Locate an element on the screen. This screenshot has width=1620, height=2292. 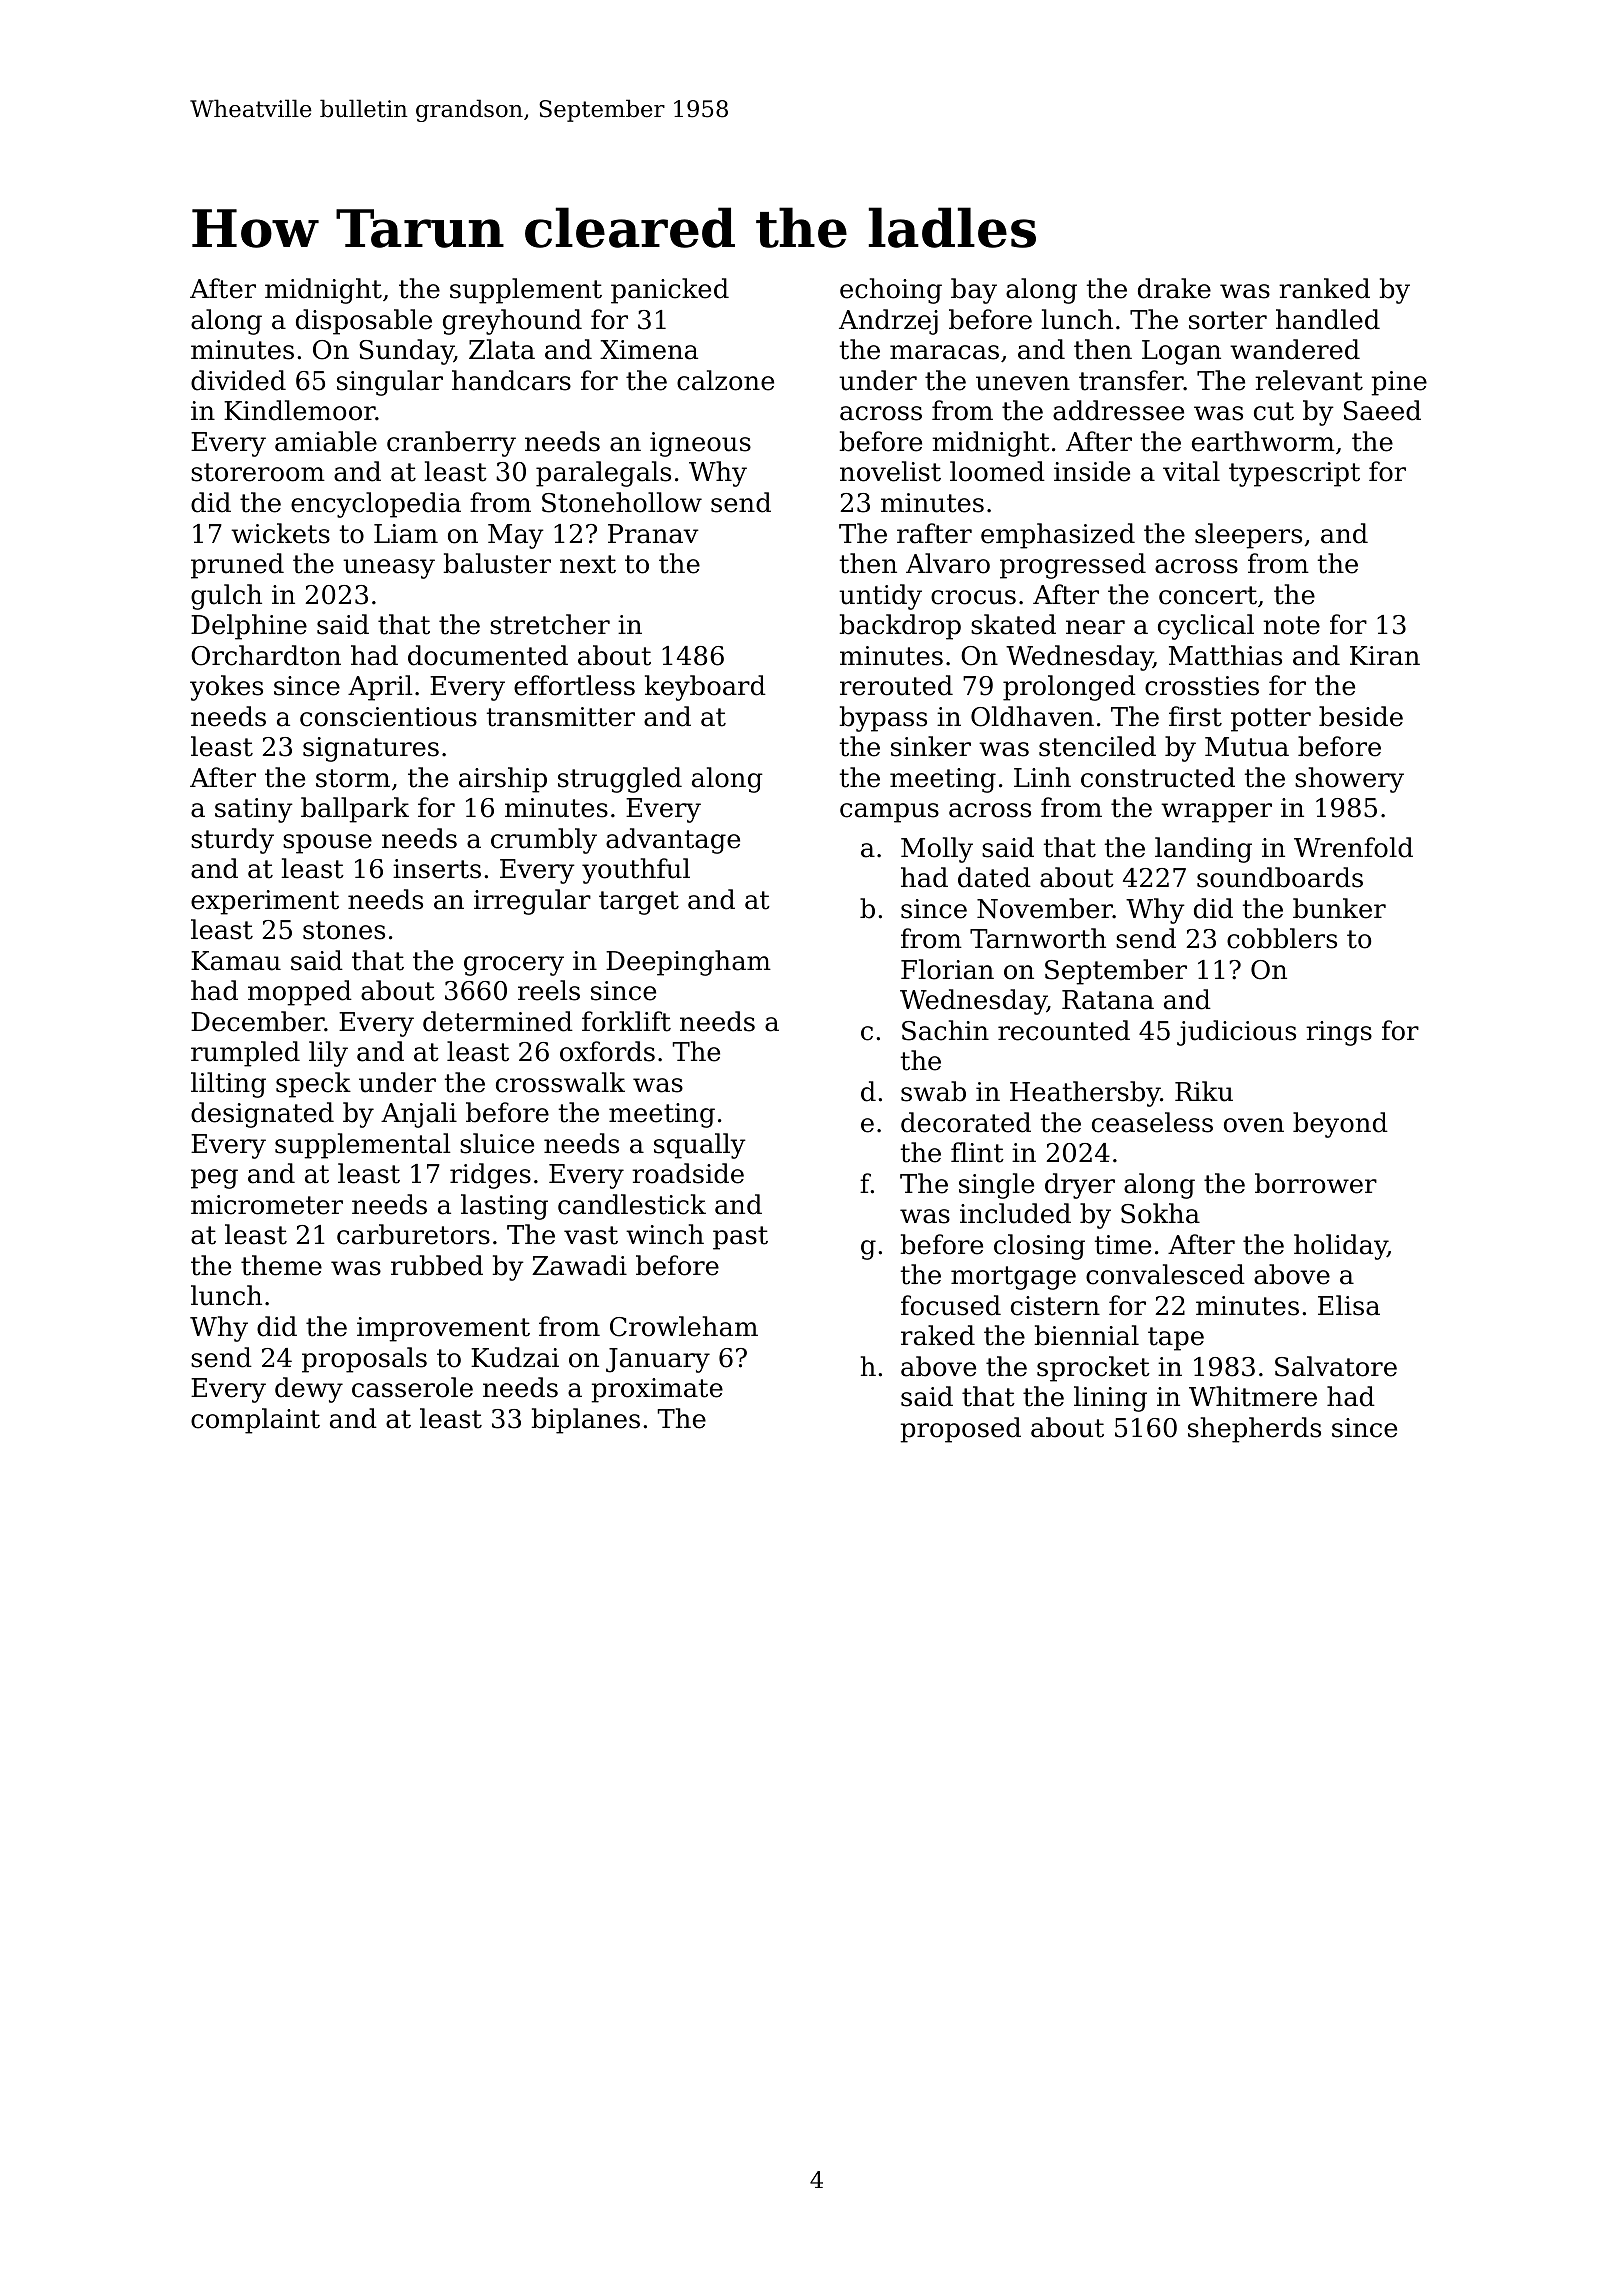
cranberry is located at coordinates (451, 444).
